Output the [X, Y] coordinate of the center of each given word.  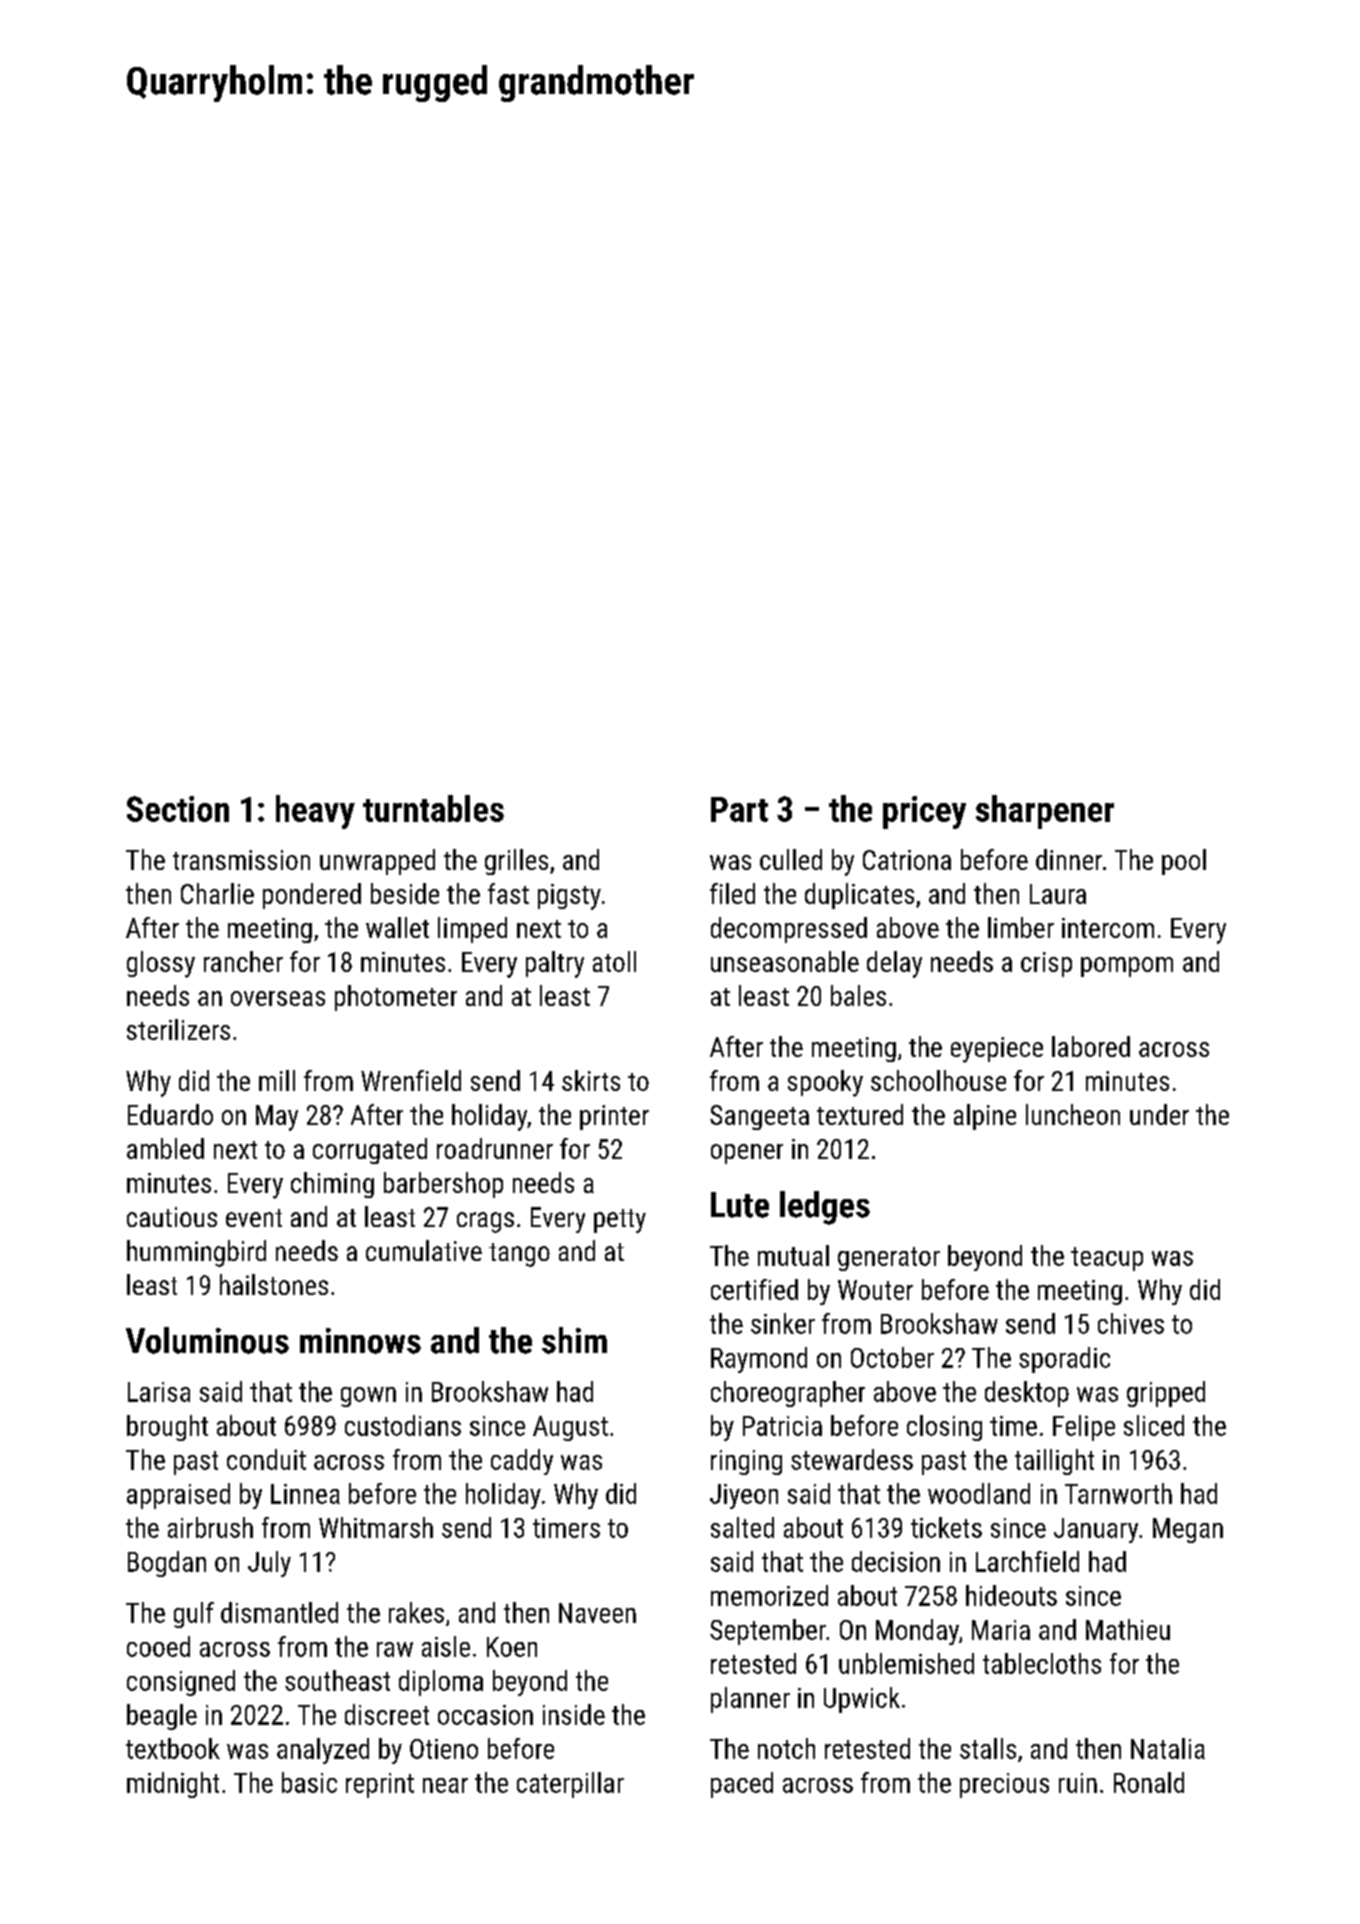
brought [167, 1428]
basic [309, 1782]
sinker [783, 1323]
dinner [1069, 859]
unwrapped [377, 862]
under [1159, 1114]
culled [791, 859]
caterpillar [570, 1785]
